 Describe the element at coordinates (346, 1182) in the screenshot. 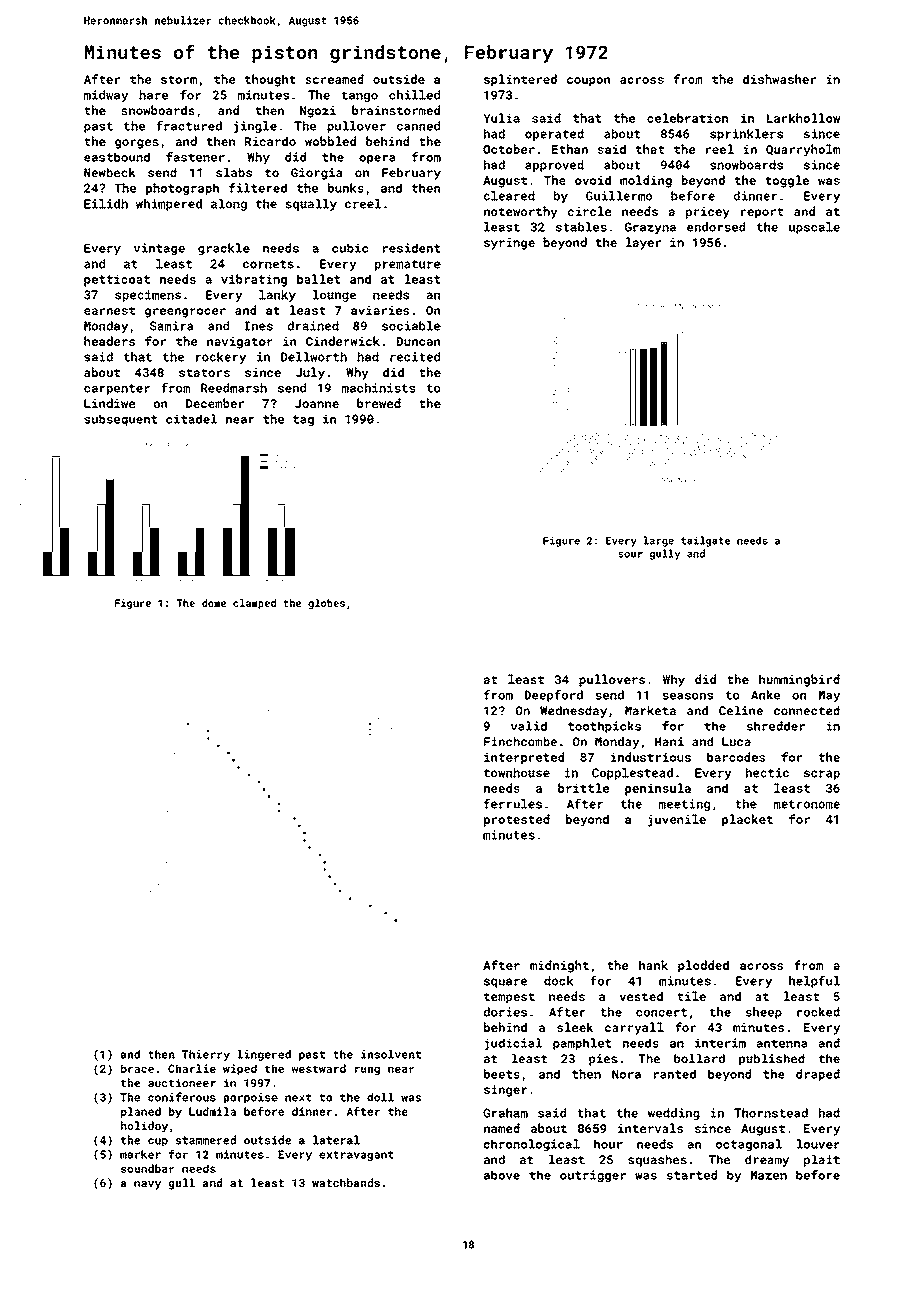

I see `watchbands` at that location.
